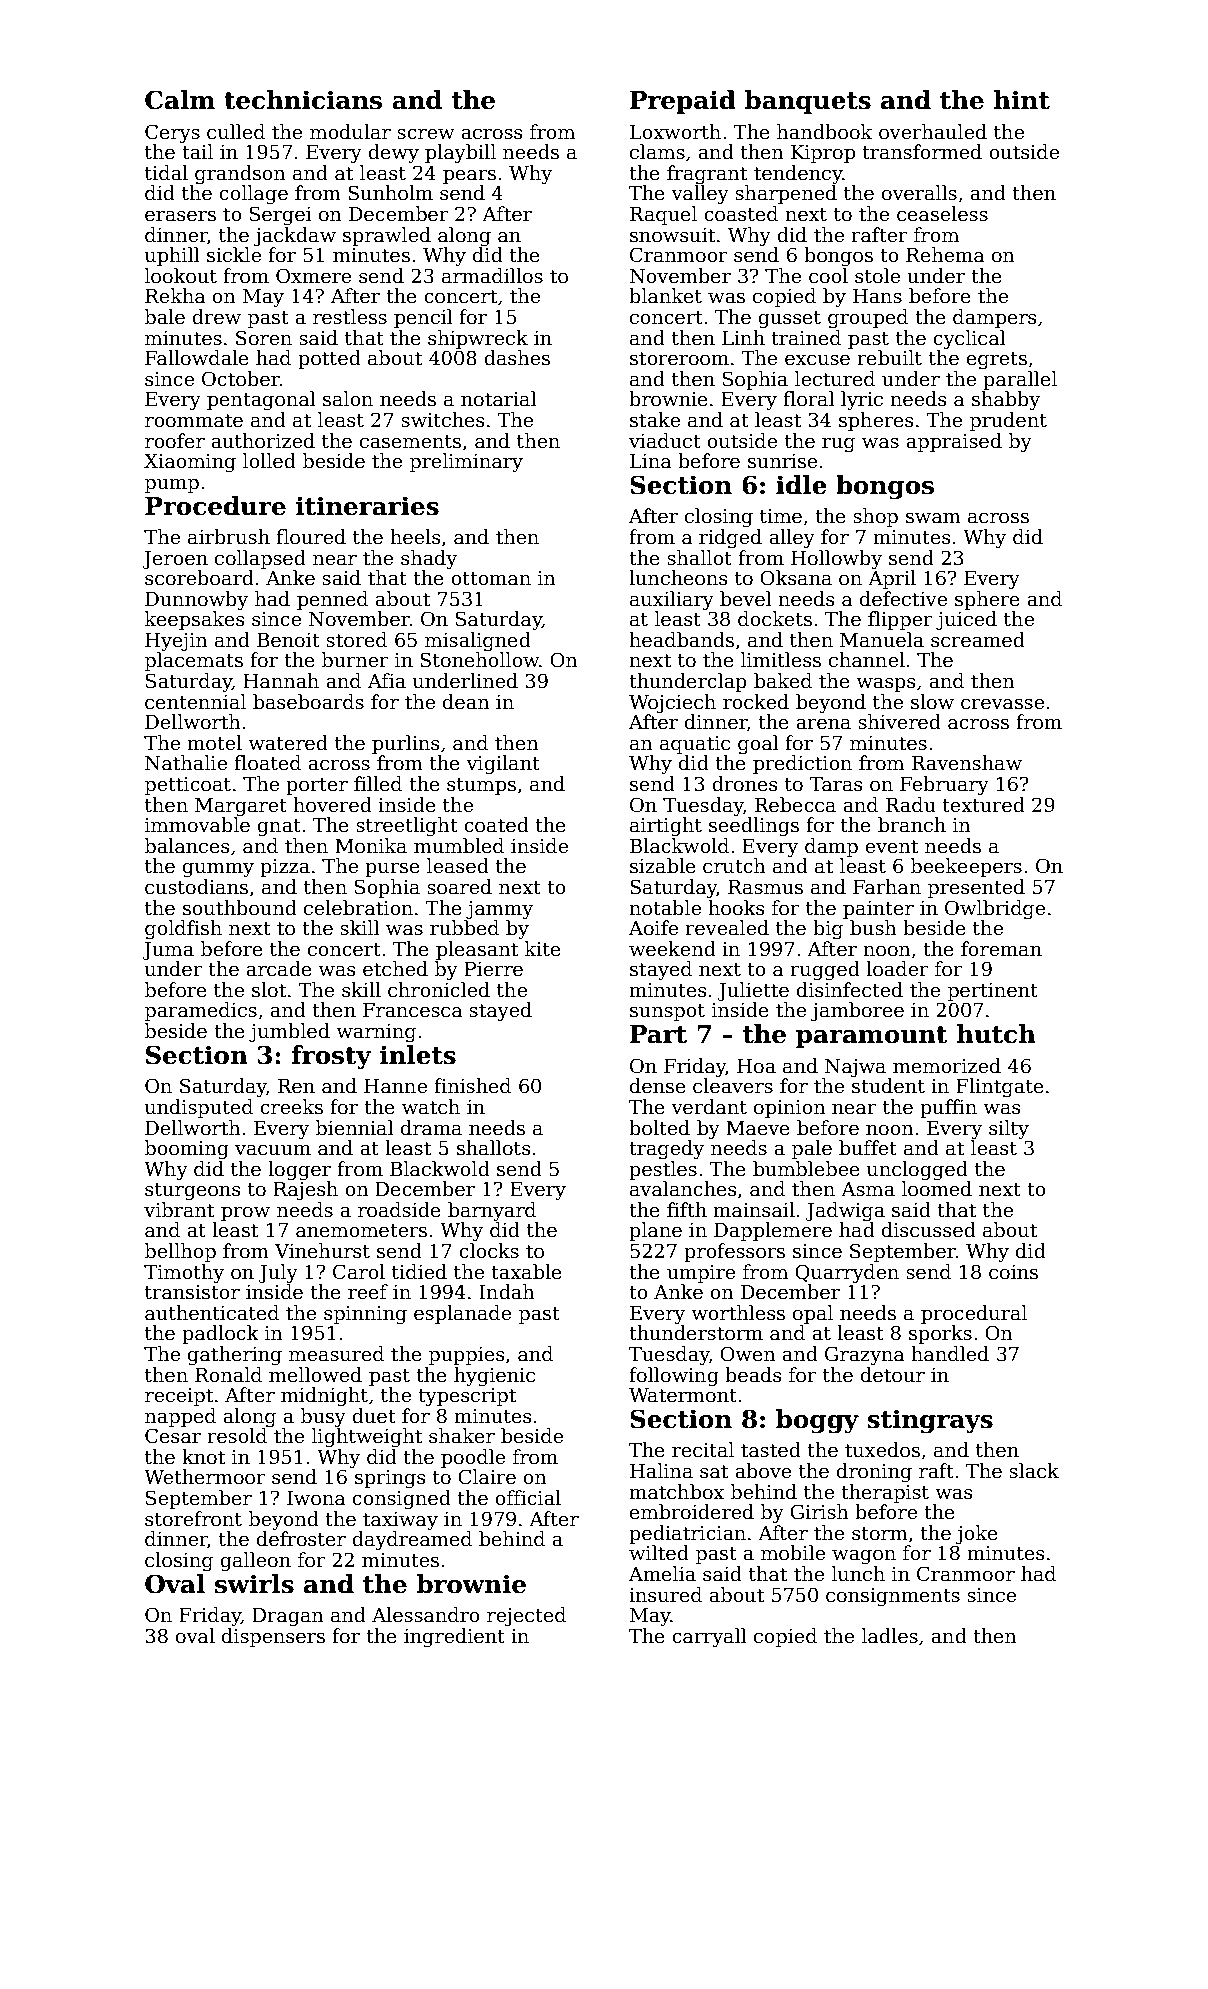 This page has height=1989, width=1208. What do you see at coordinates (267, 763) in the page?
I see `floated` at bounding box center [267, 763].
